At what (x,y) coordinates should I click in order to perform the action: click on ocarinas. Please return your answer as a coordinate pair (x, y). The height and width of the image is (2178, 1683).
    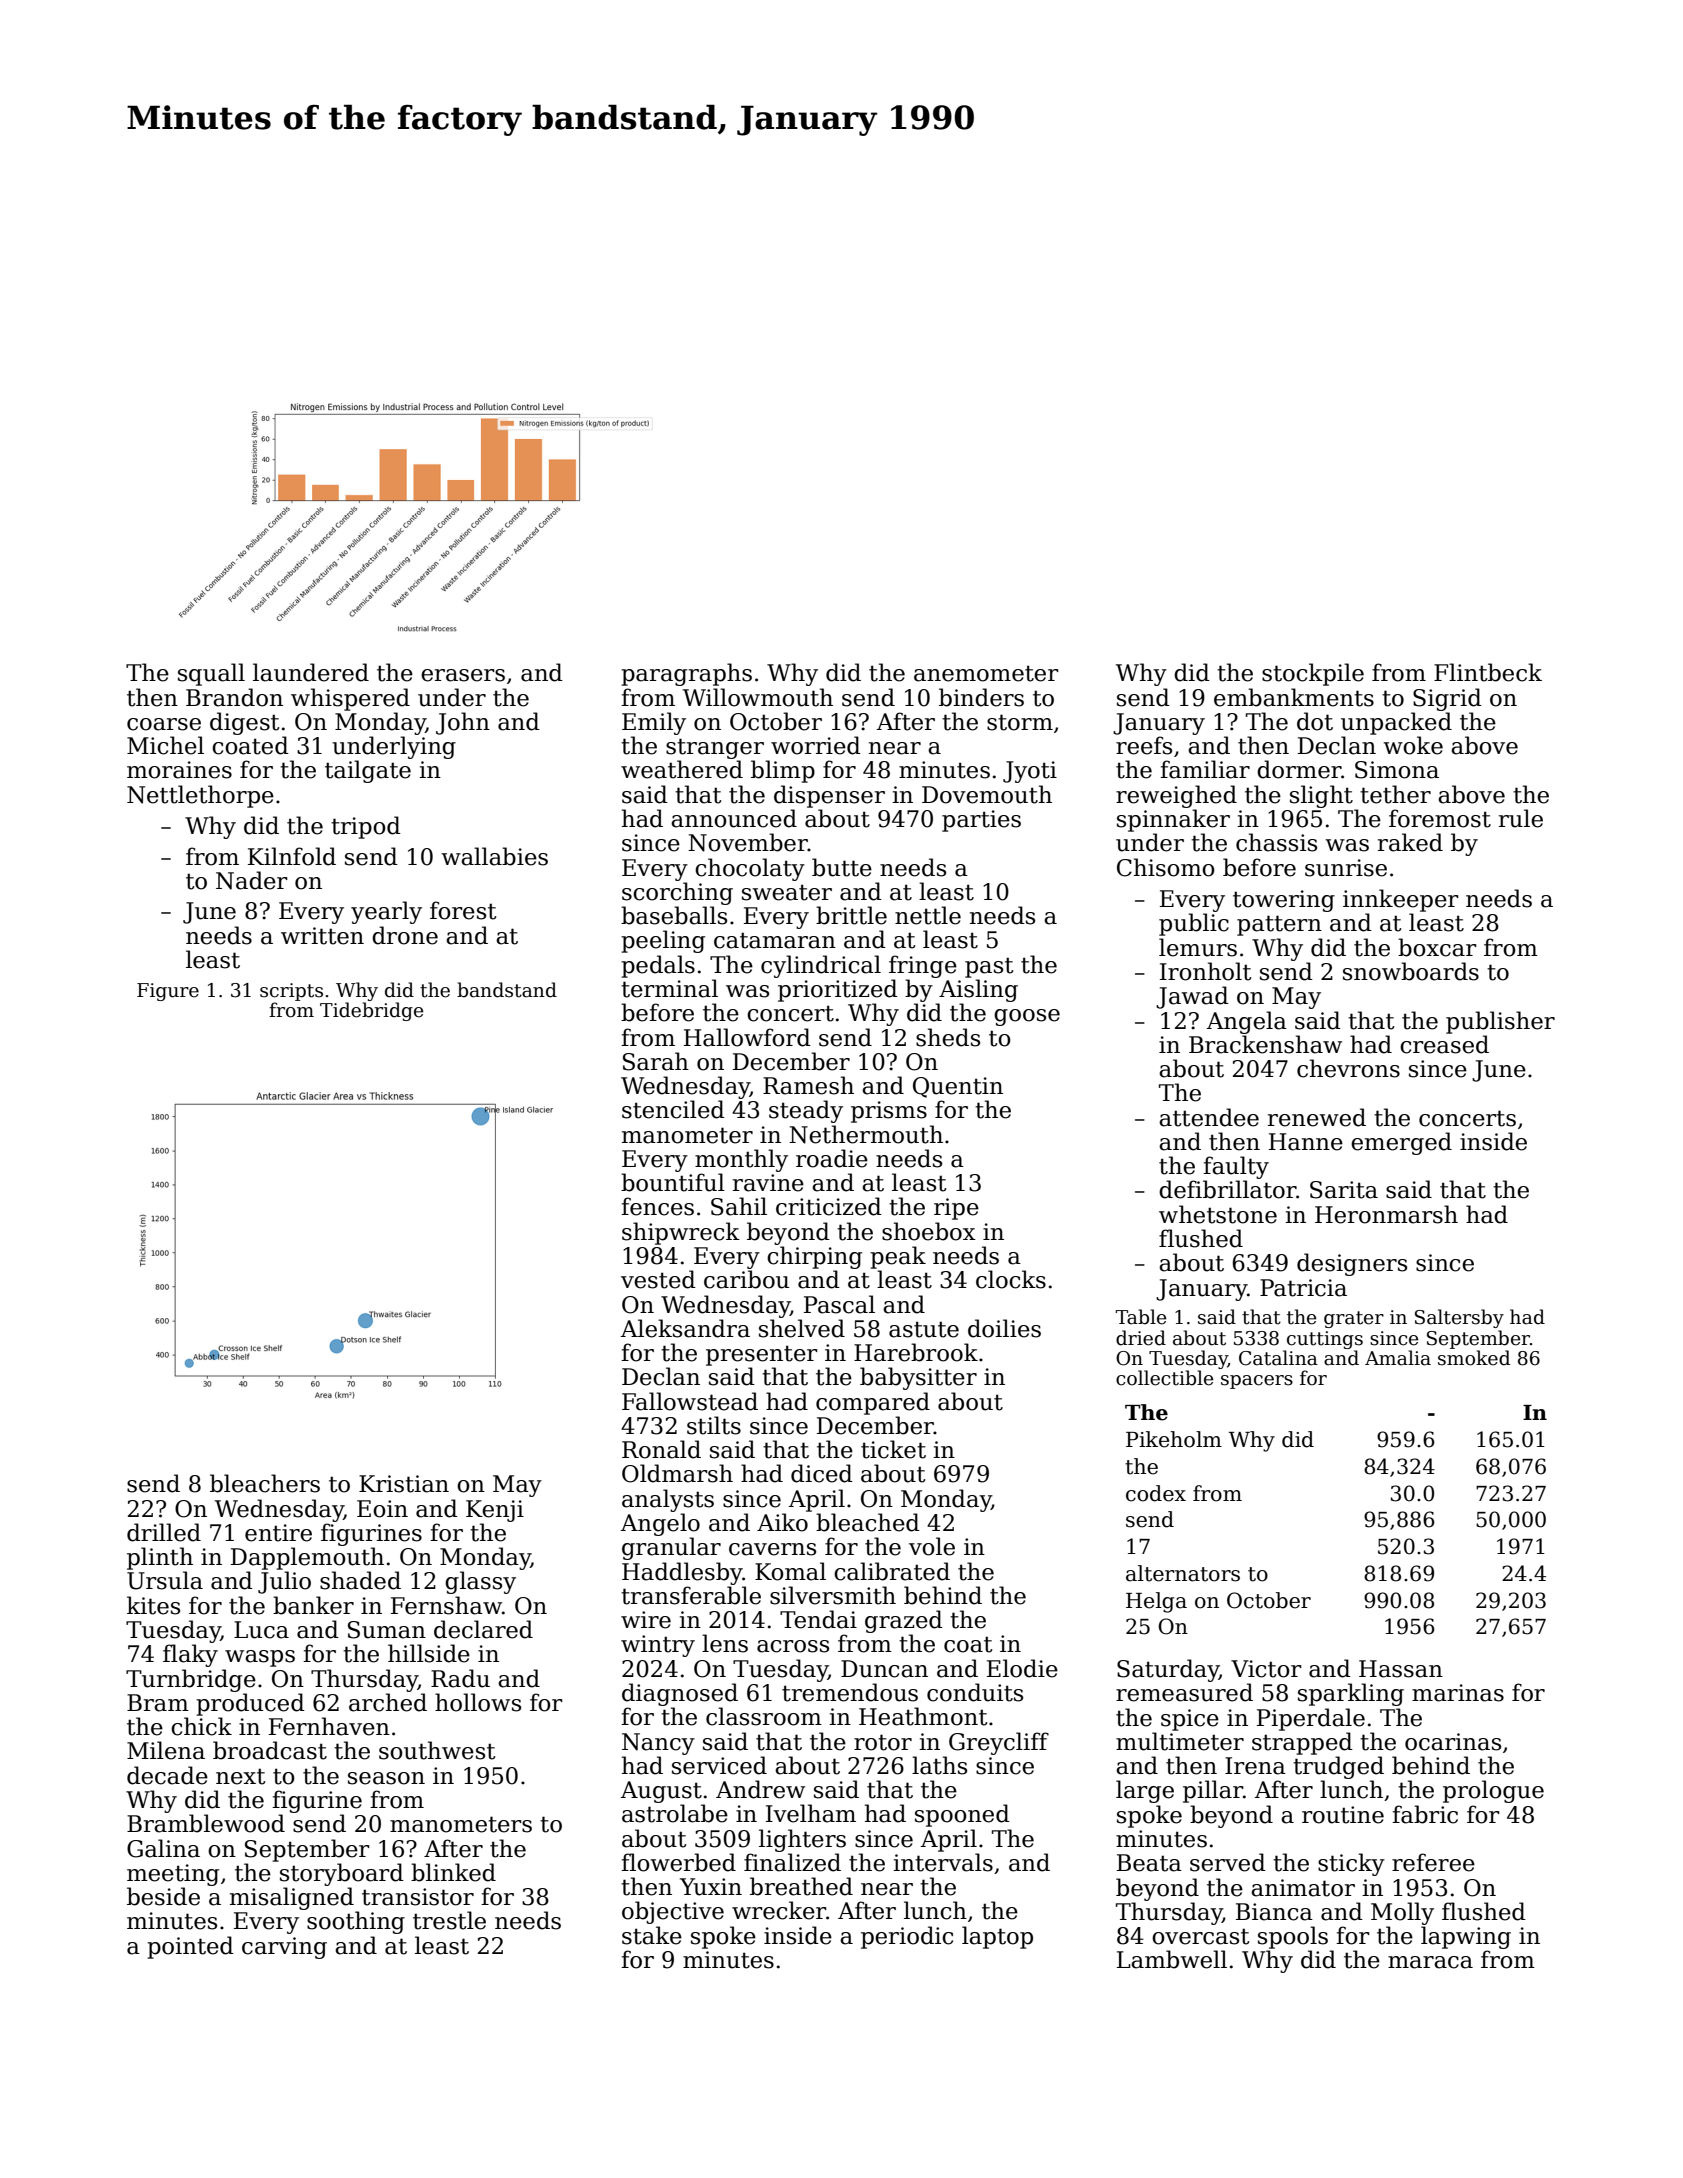
    Looking at the image, I should click on (1453, 1742).
